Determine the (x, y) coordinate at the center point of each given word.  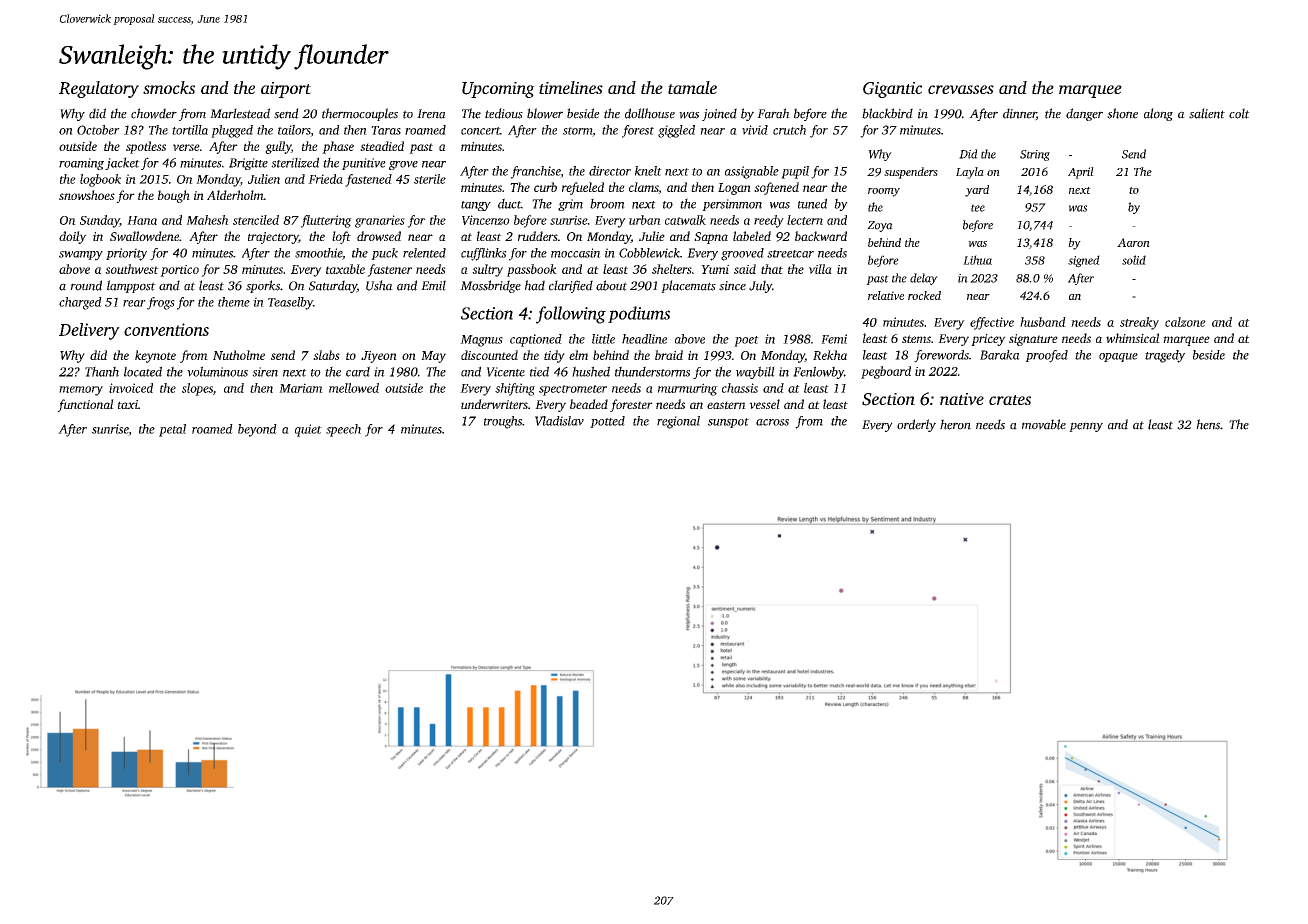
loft (341, 237)
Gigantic (892, 90)
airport (286, 90)
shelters (672, 269)
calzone (1185, 322)
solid (1134, 260)
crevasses (961, 89)
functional (85, 405)
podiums (639, 314)
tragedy (1165, 356)
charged (80, 303)
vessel (764, 404)
